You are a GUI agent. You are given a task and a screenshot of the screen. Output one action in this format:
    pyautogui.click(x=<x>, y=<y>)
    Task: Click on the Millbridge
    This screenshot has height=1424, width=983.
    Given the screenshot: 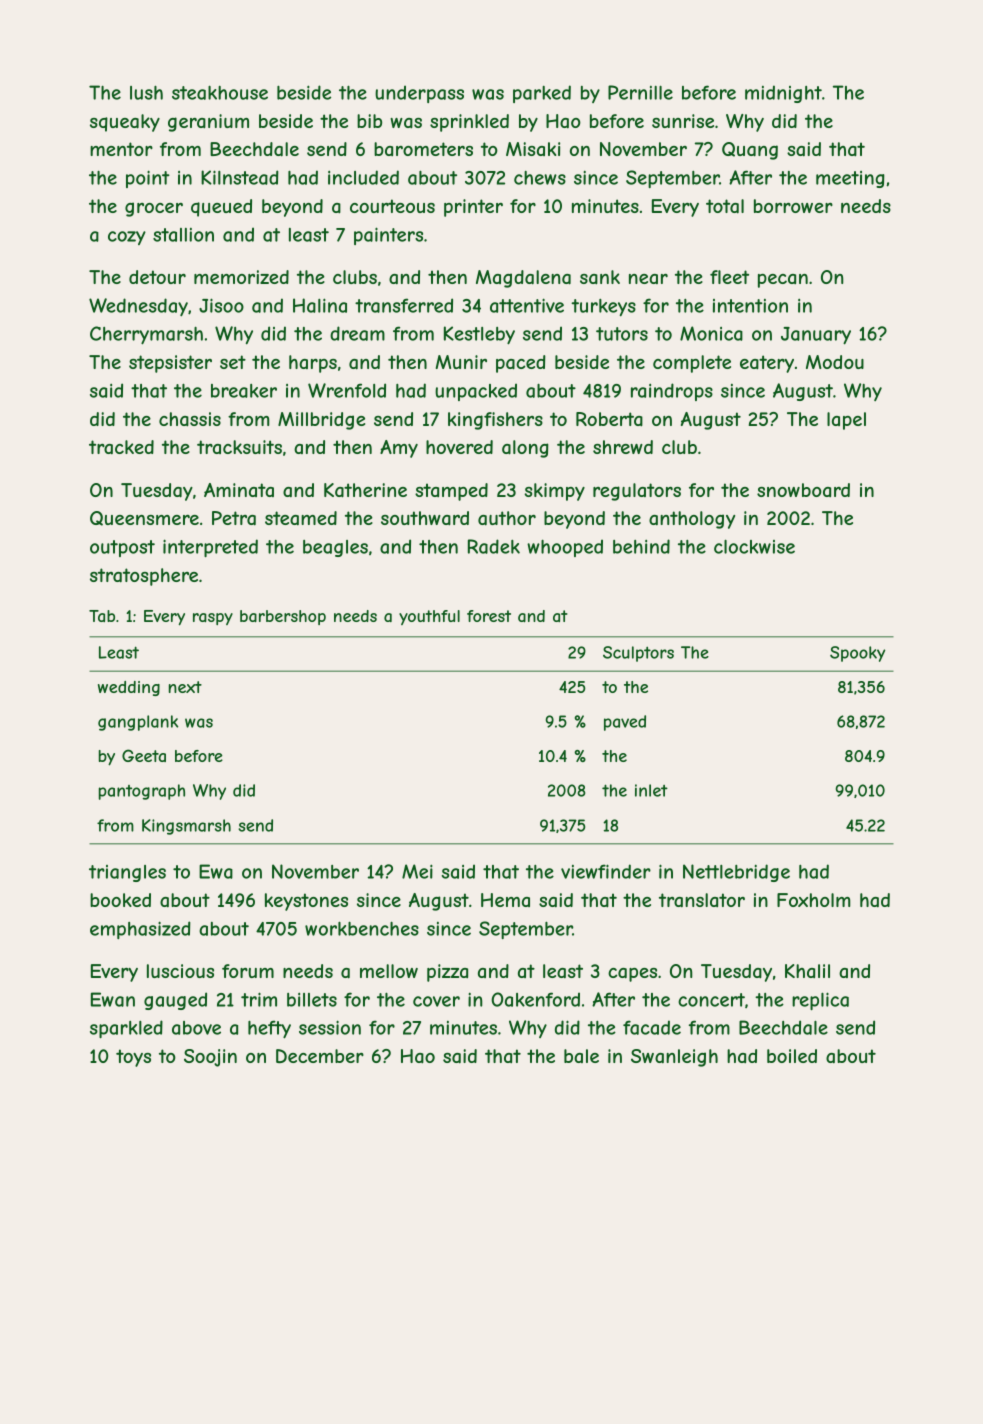 What is the action you would take?
    pyautogui.click(x=321, y=421)
